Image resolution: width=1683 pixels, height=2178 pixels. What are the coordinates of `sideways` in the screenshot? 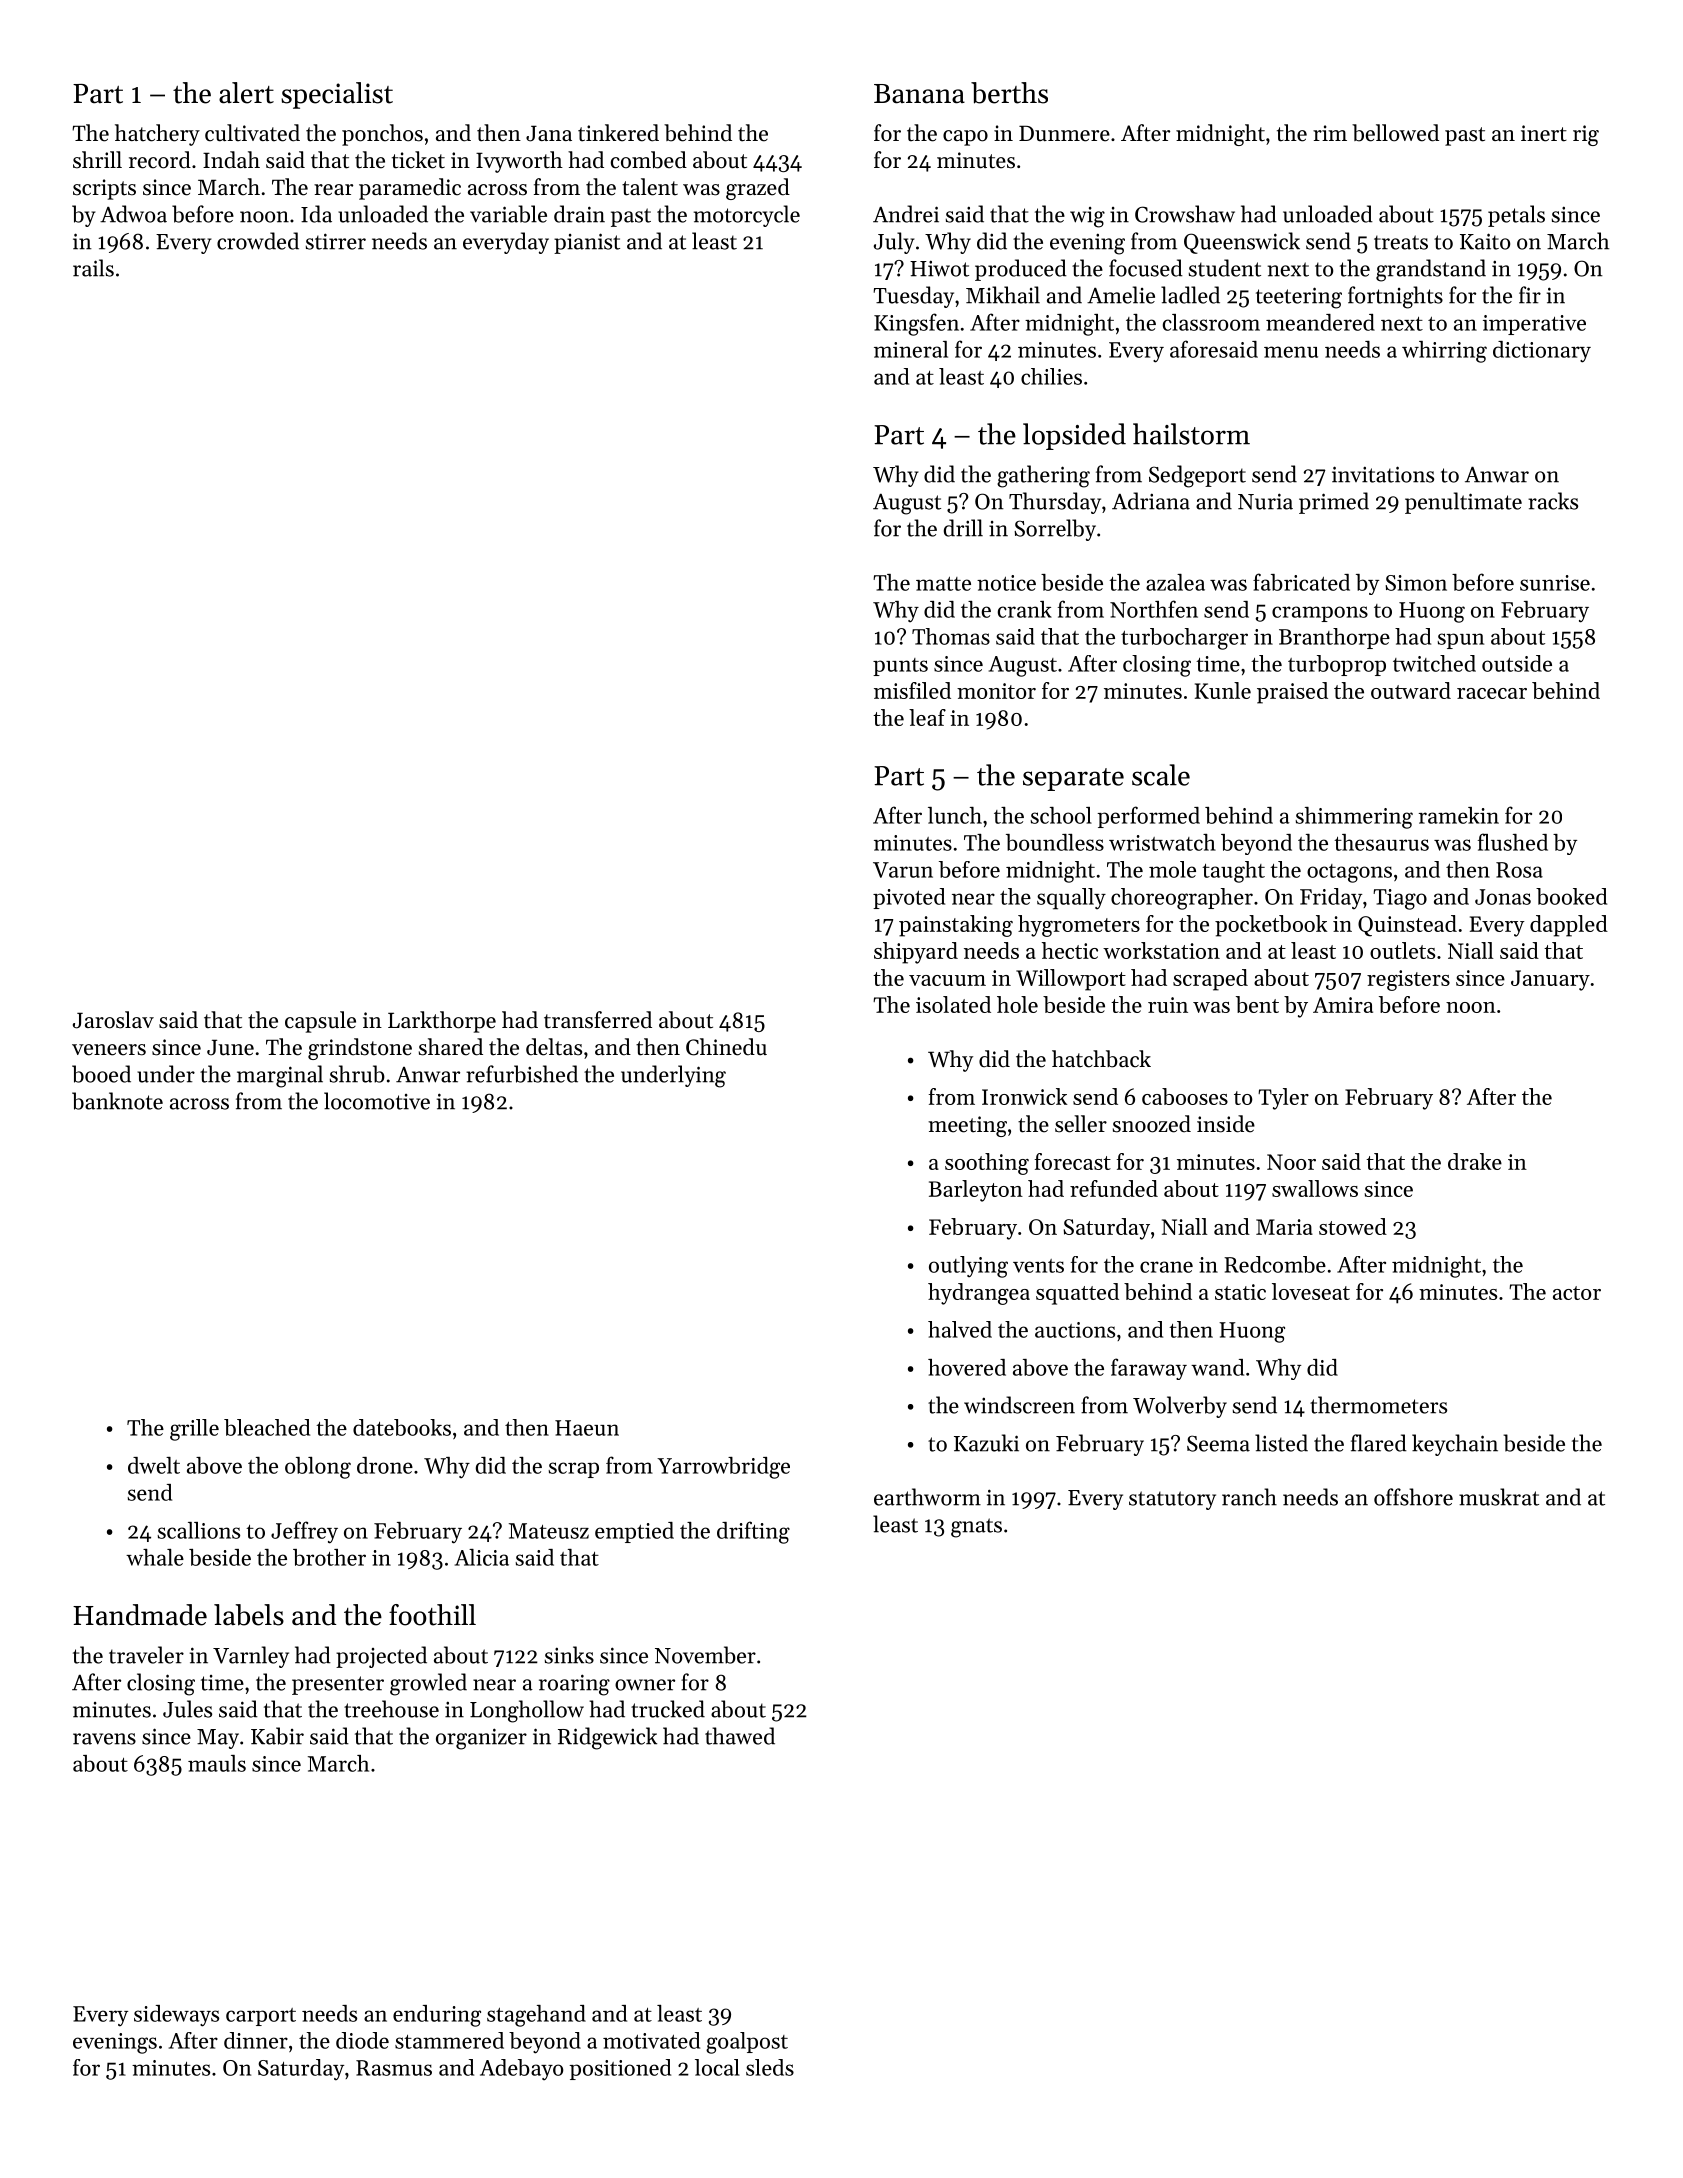 It's located at (176, 2016).
